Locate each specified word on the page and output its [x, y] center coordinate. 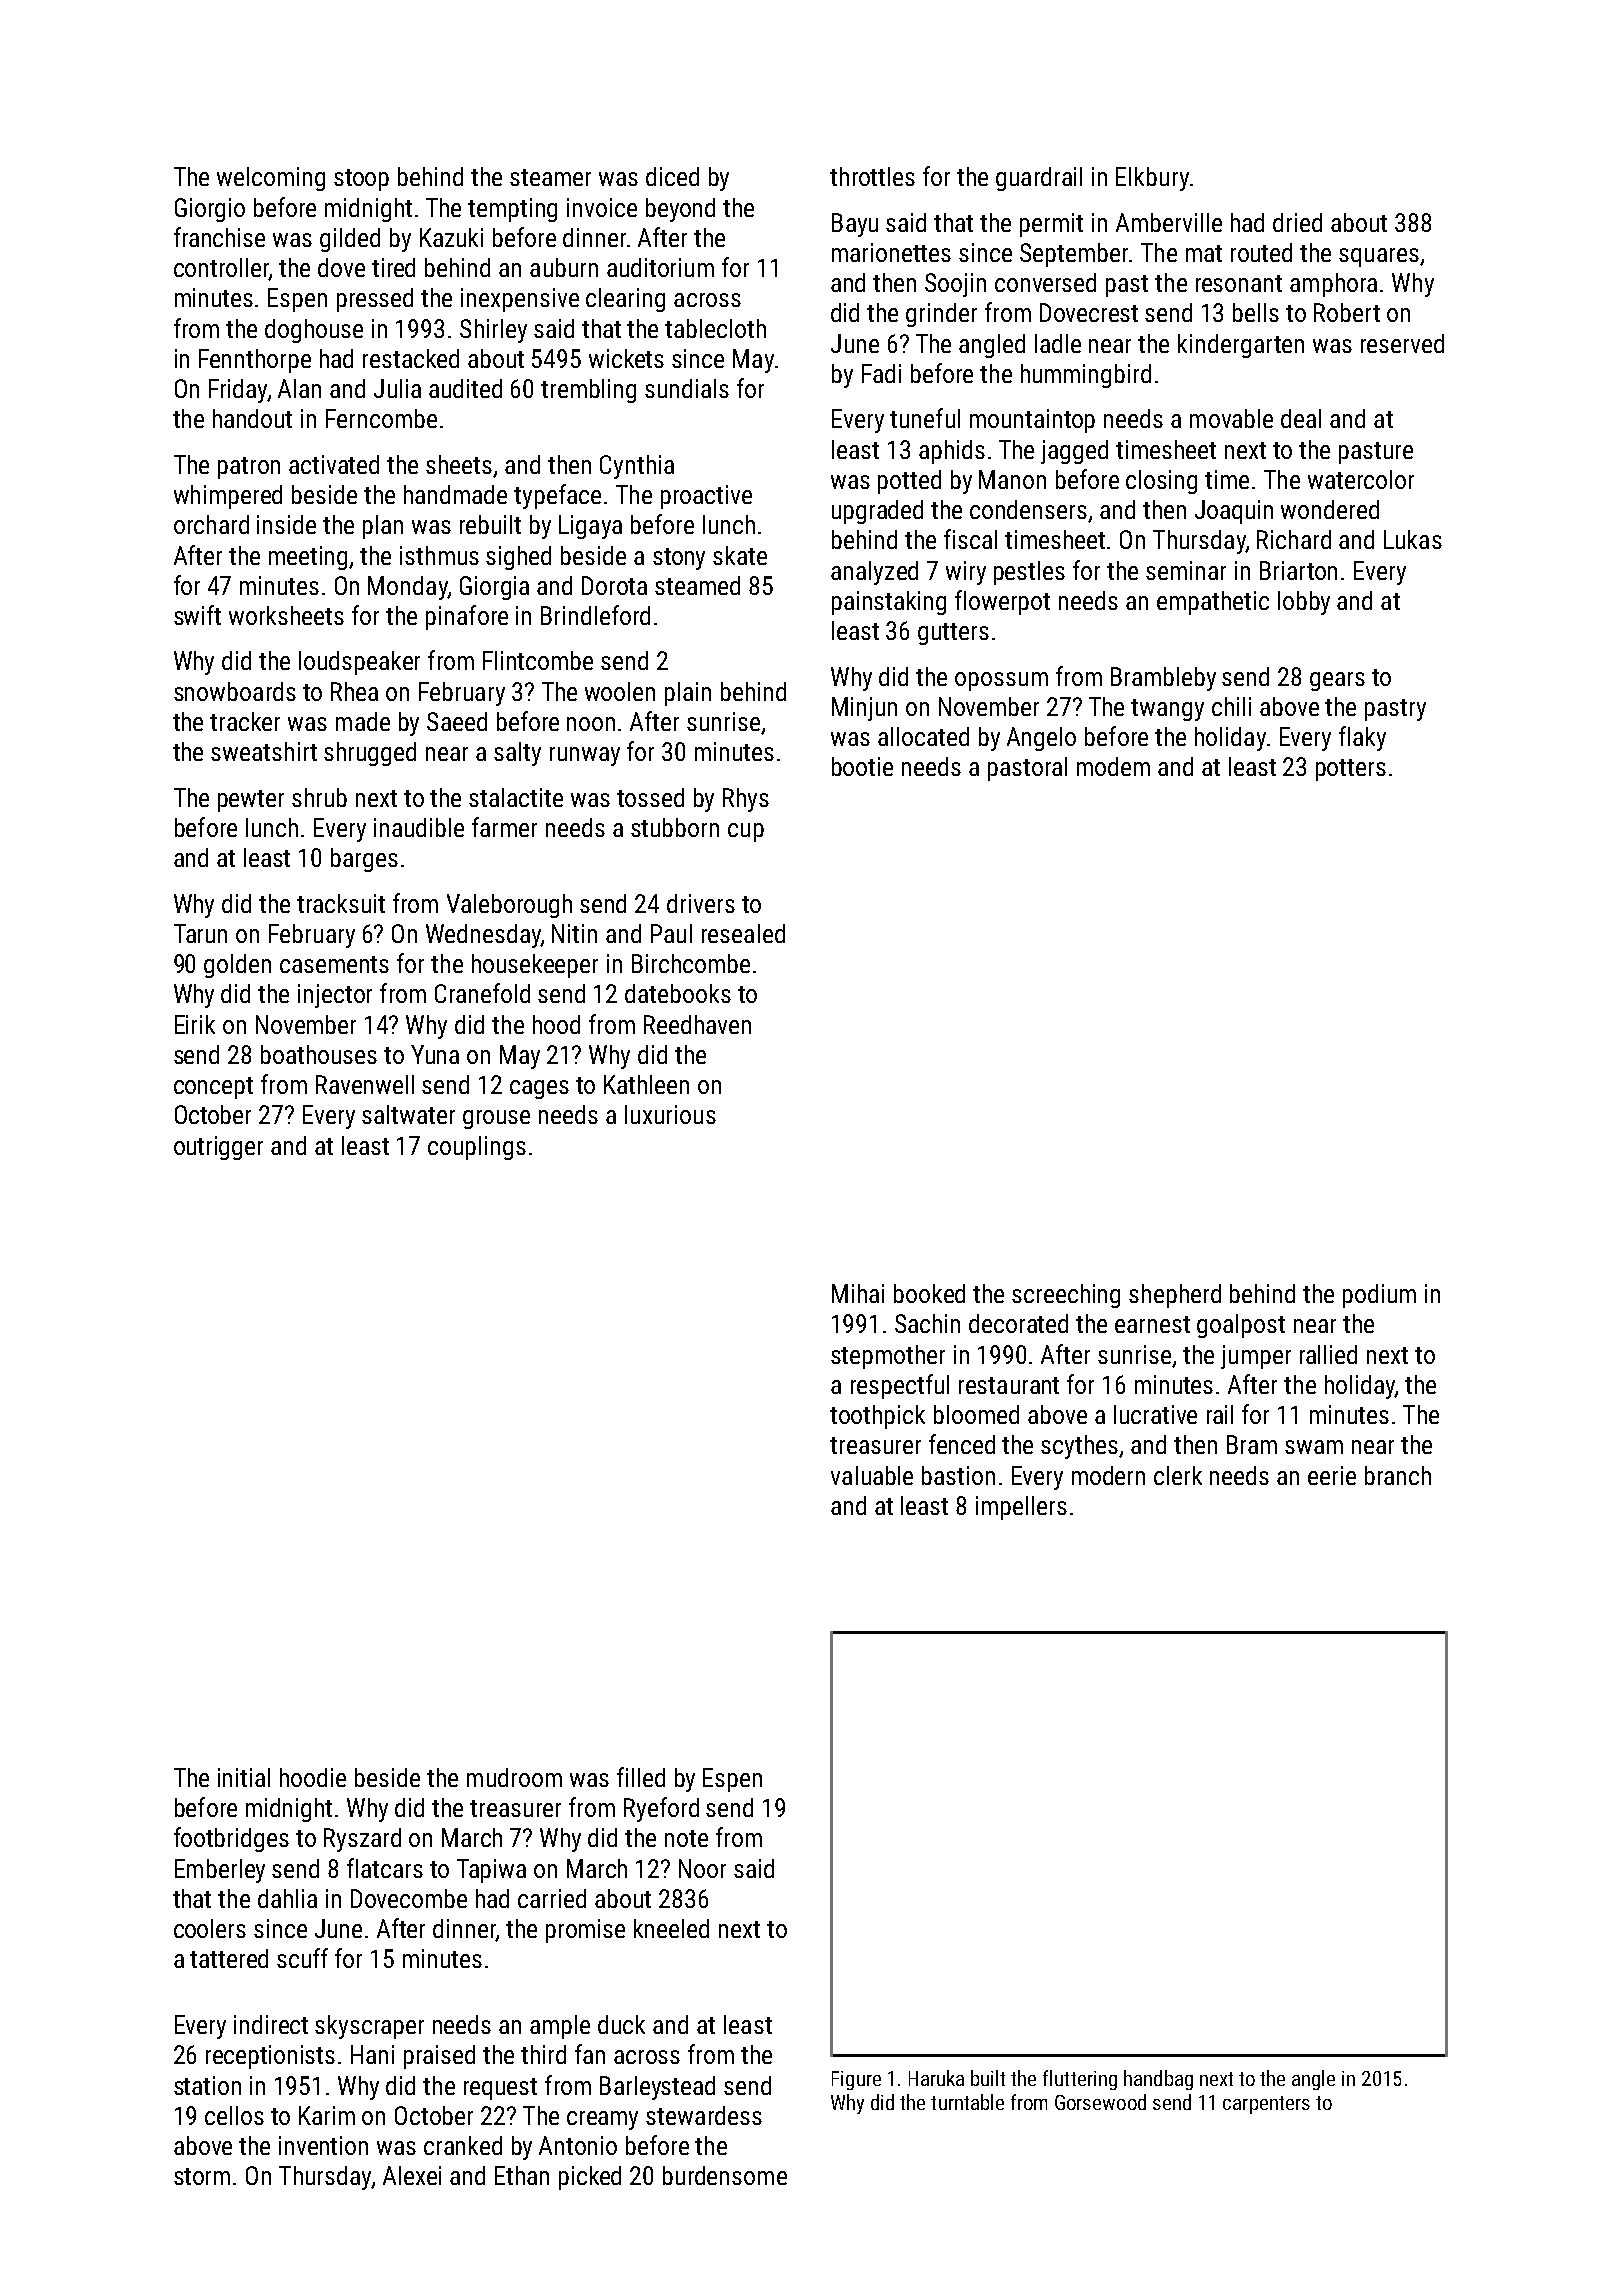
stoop [361, 180]
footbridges [231, 1839]
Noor [702, 1868]
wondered [1330, 509]
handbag [1158, 2080]
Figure [856, 2080]
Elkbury [1152, 179]
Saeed [457, 721]
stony [679, 559]
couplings [477, 1148]
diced [672, 176]
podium [1379, 1296]
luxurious [670, 1114]
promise [585, 1931]
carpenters [1266, 2105]
